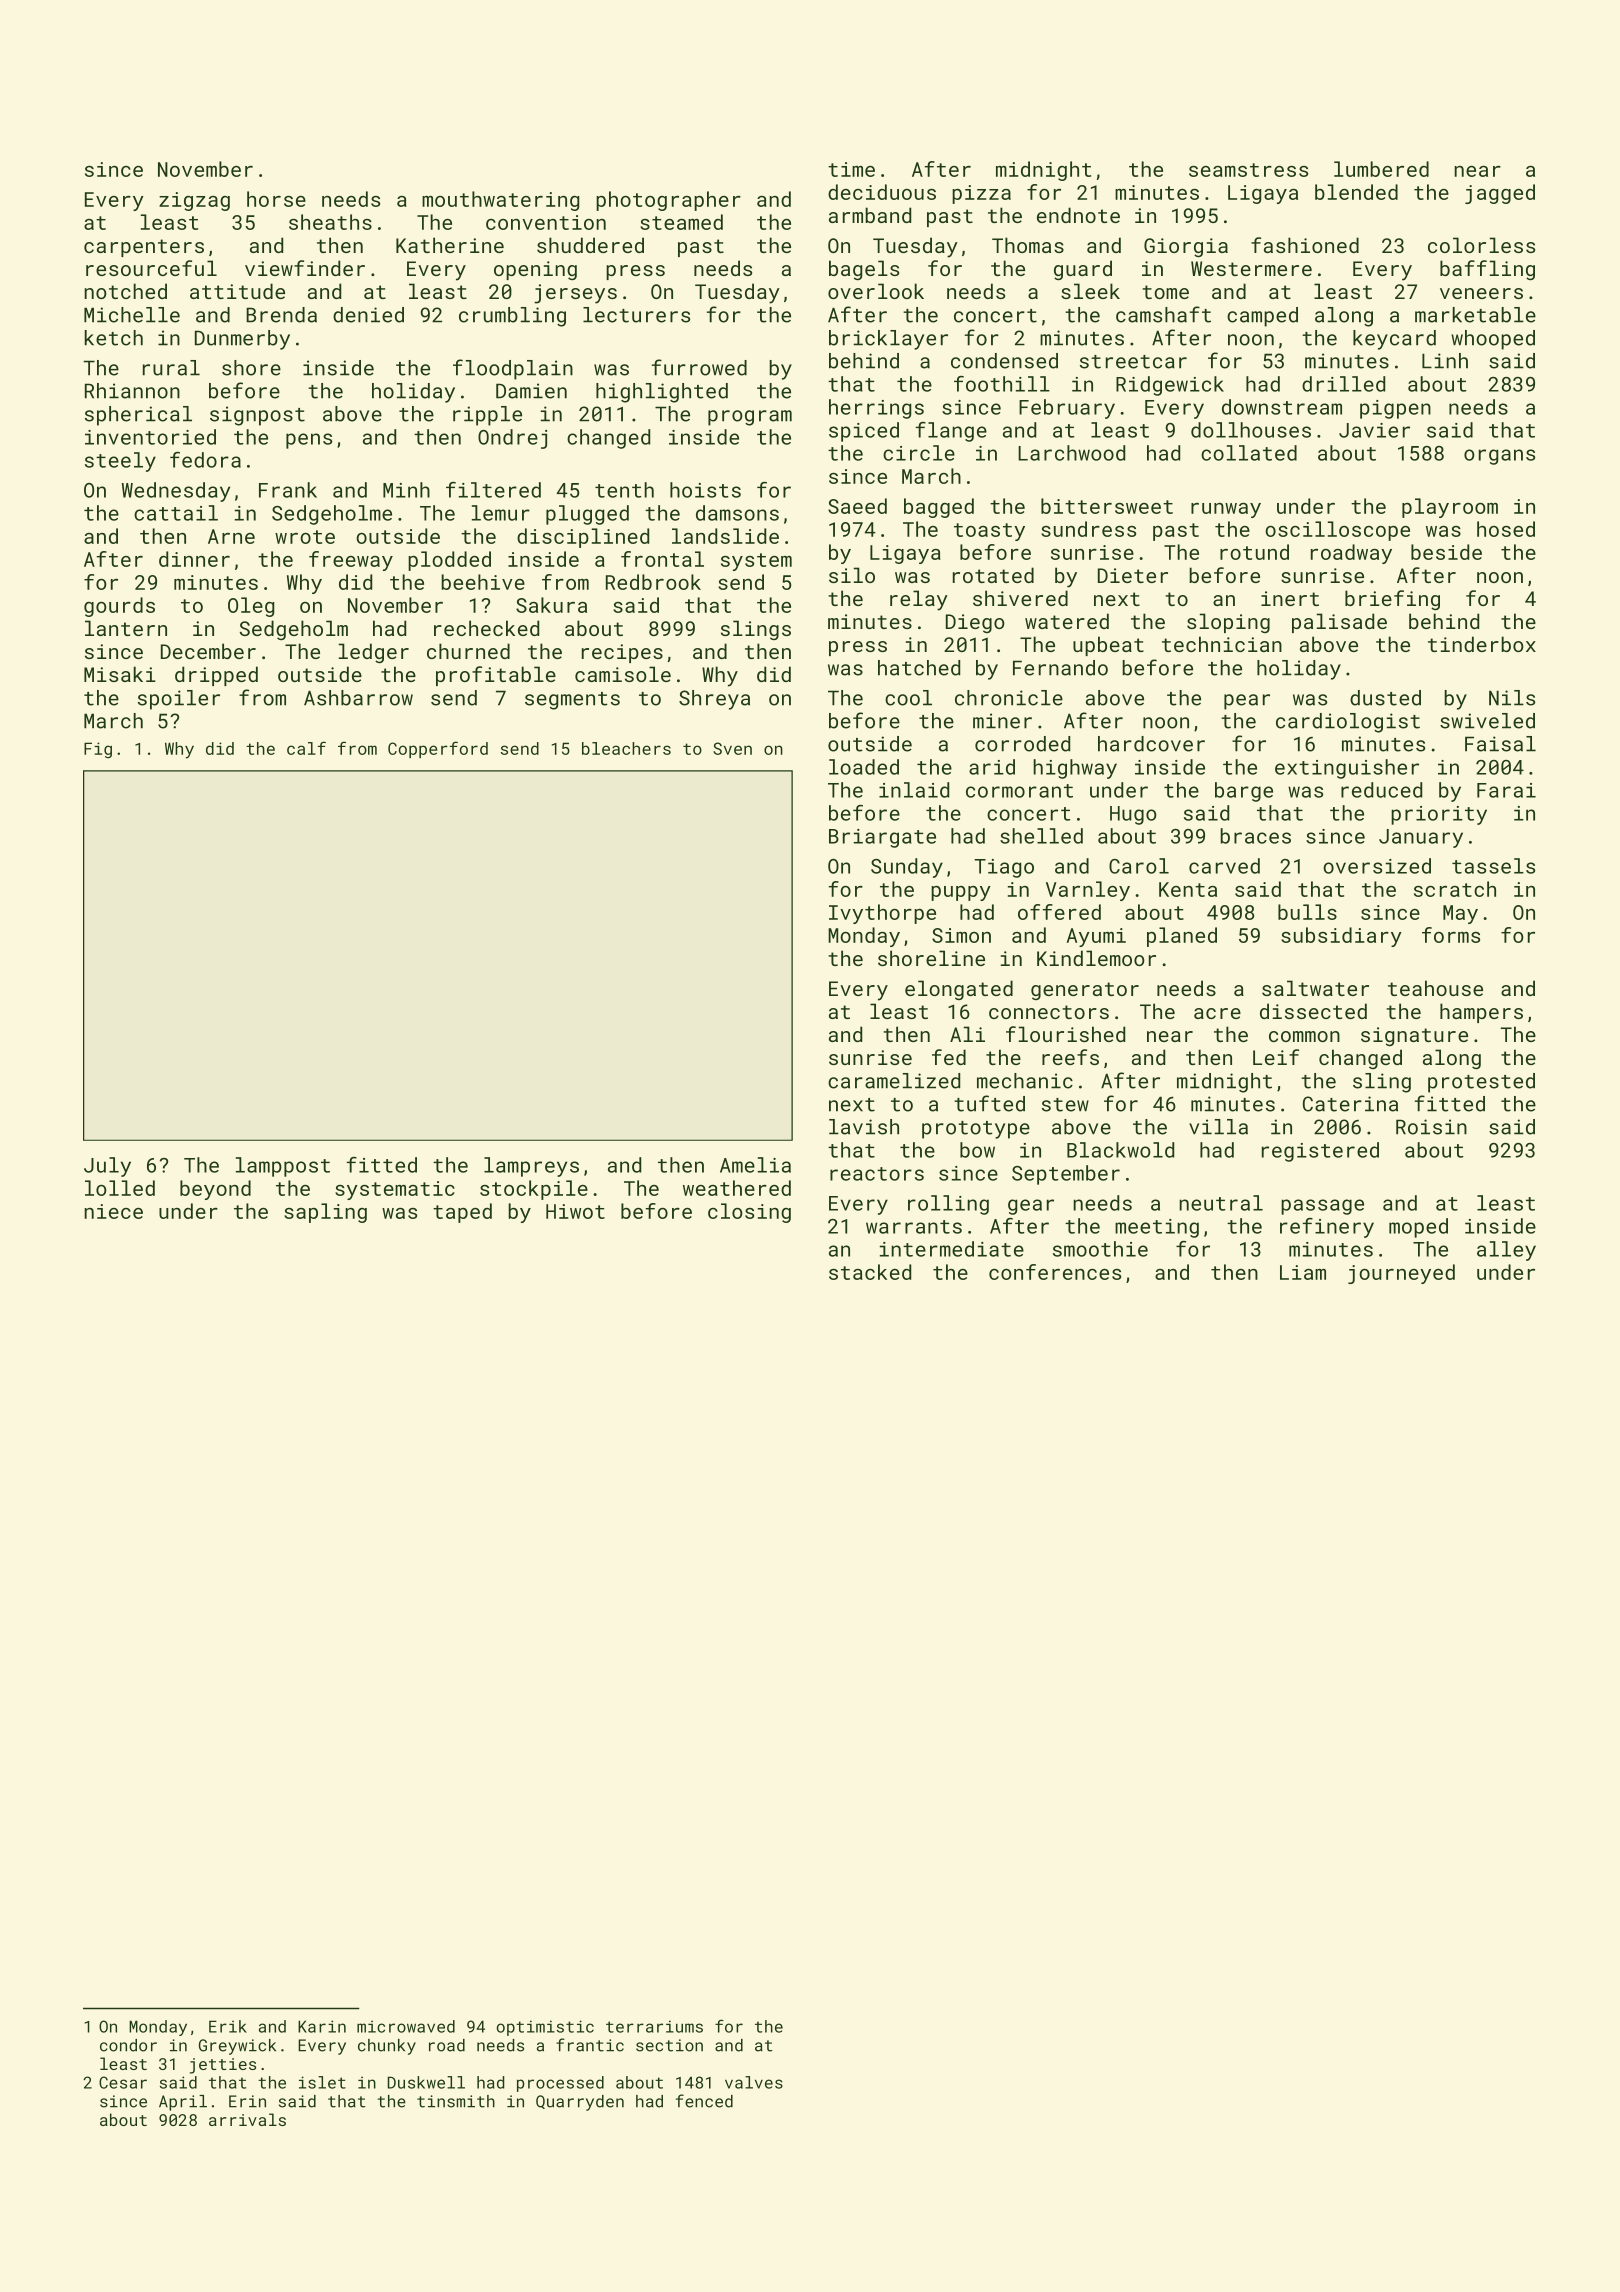 Image resolution: width=1620 pixels, height=2292 pixels. What do you see at coordinates (462, 1213) in the screenshot?
I see `taped` at bounding box center [462, 1213].
